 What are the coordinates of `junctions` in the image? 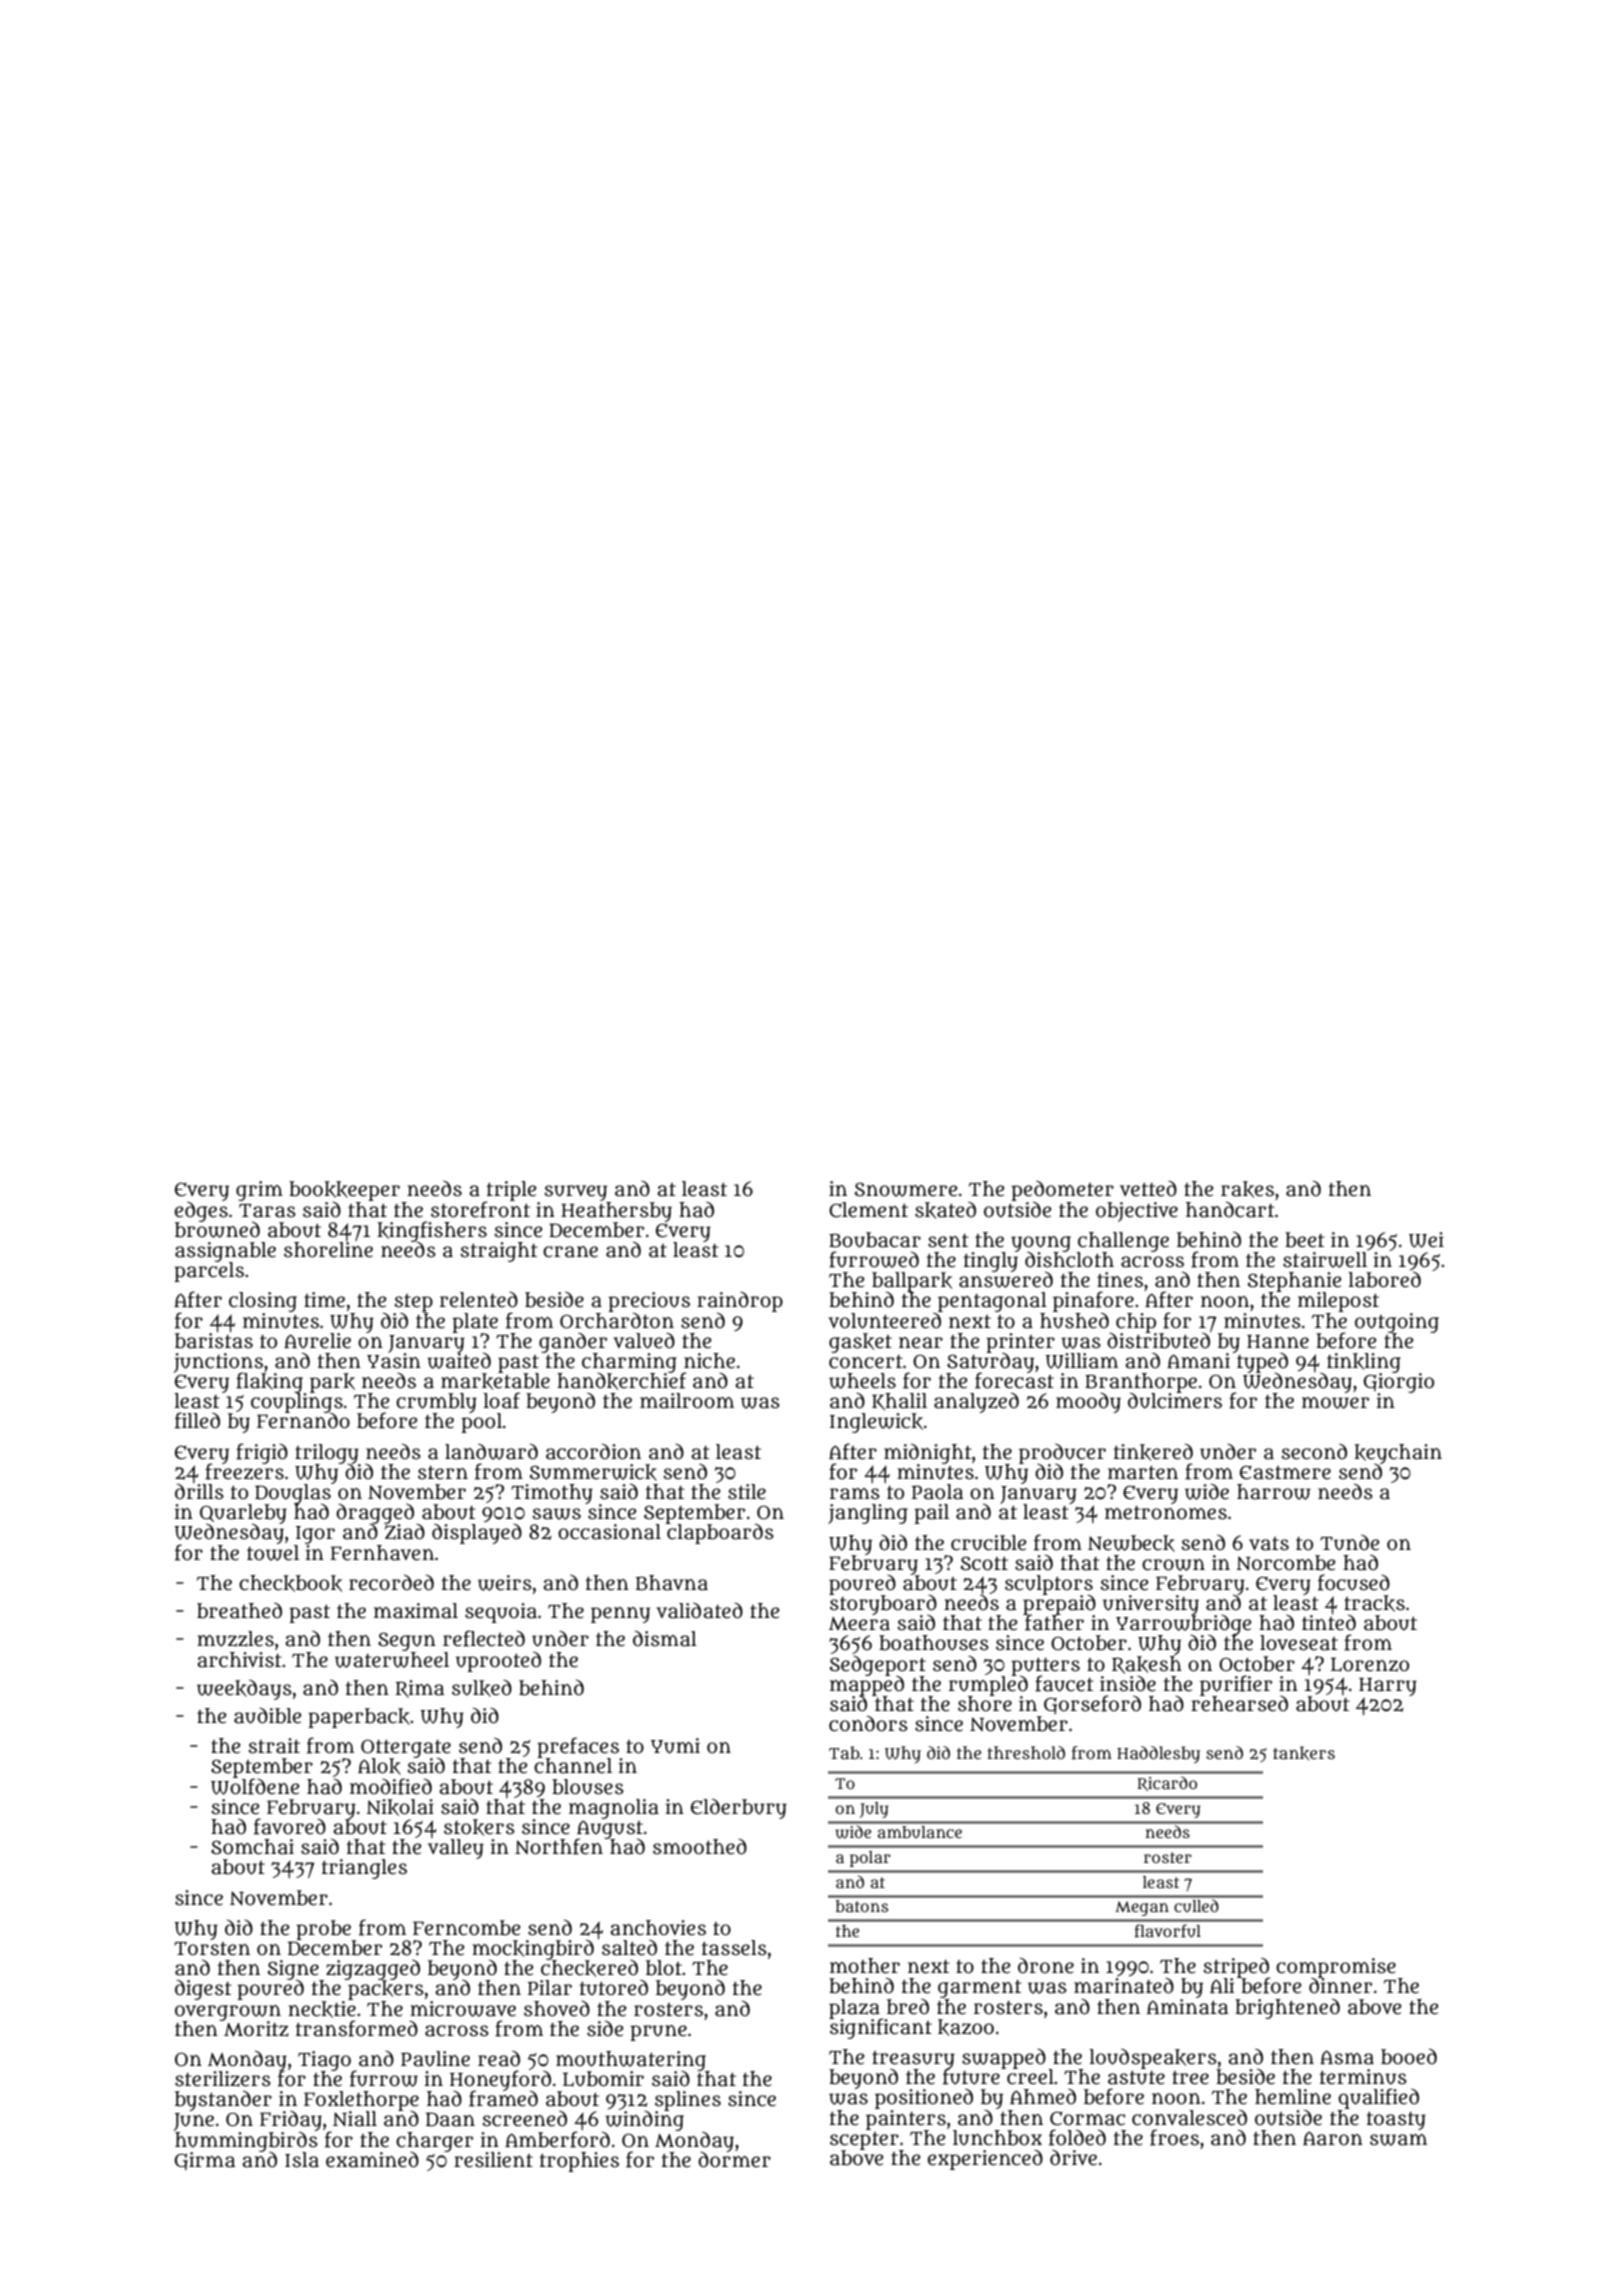 It's located at (218, 1363).
